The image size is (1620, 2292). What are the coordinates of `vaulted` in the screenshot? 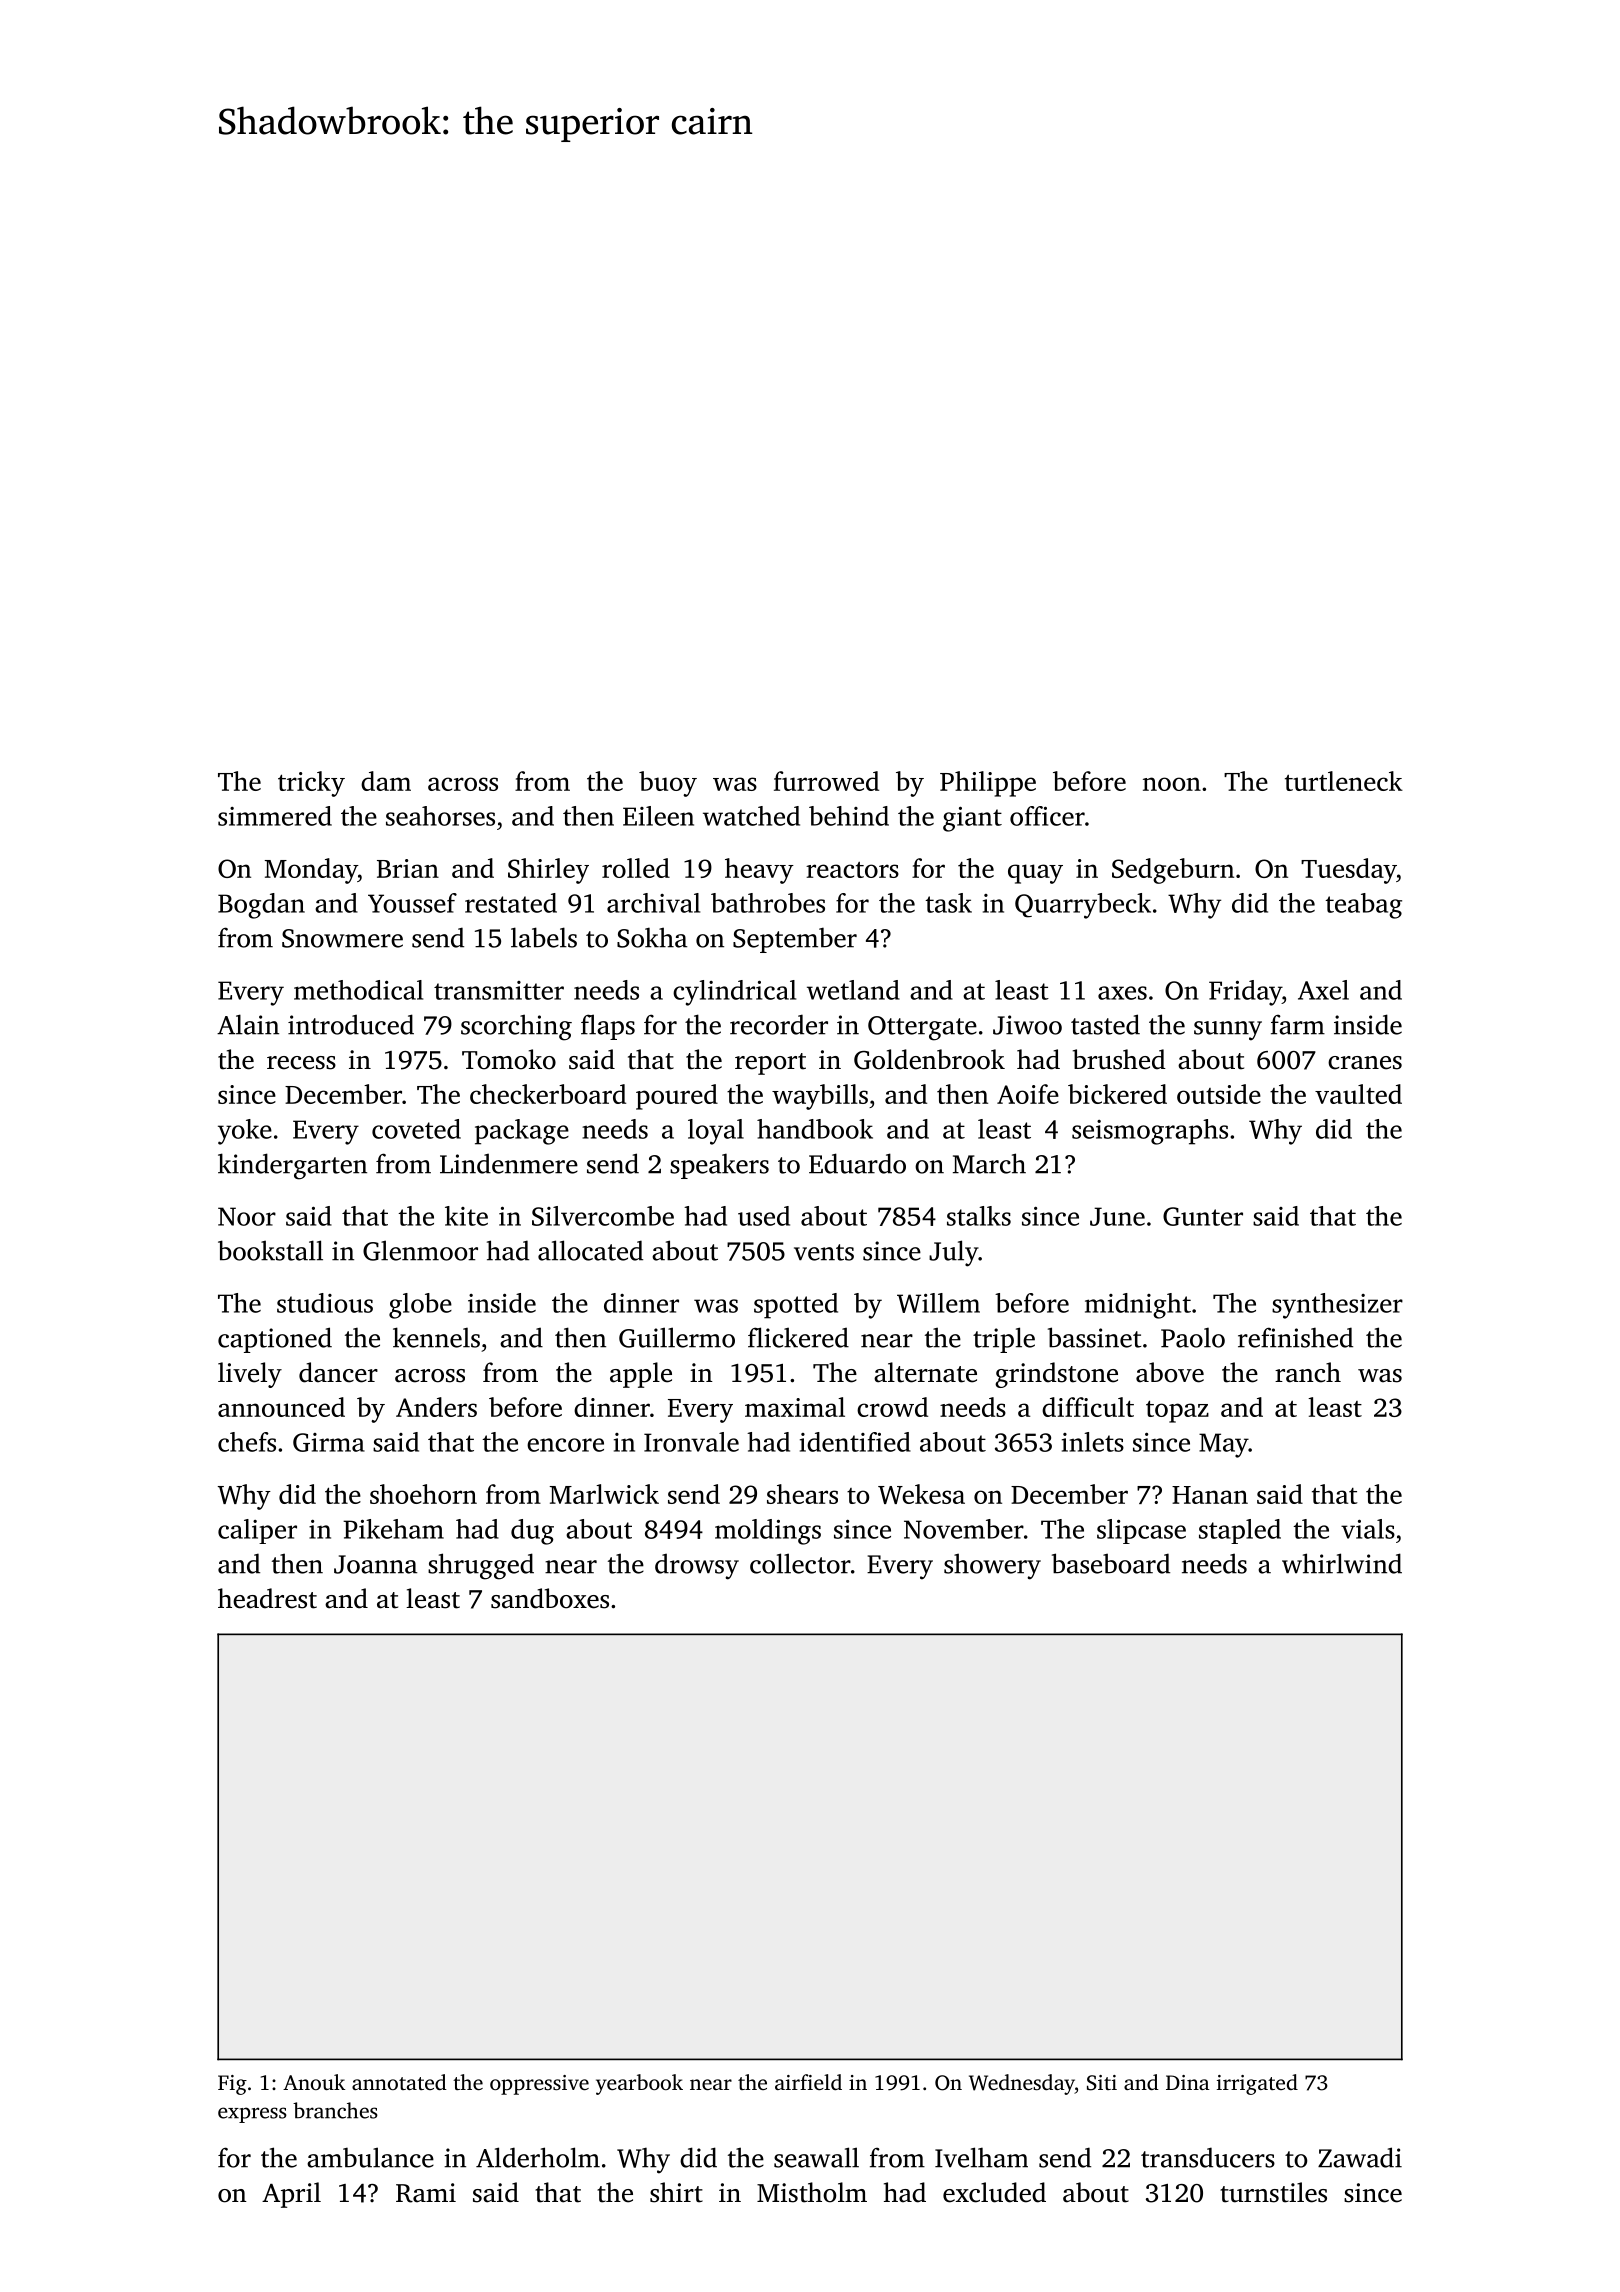 It's located at (1358, 1094).
